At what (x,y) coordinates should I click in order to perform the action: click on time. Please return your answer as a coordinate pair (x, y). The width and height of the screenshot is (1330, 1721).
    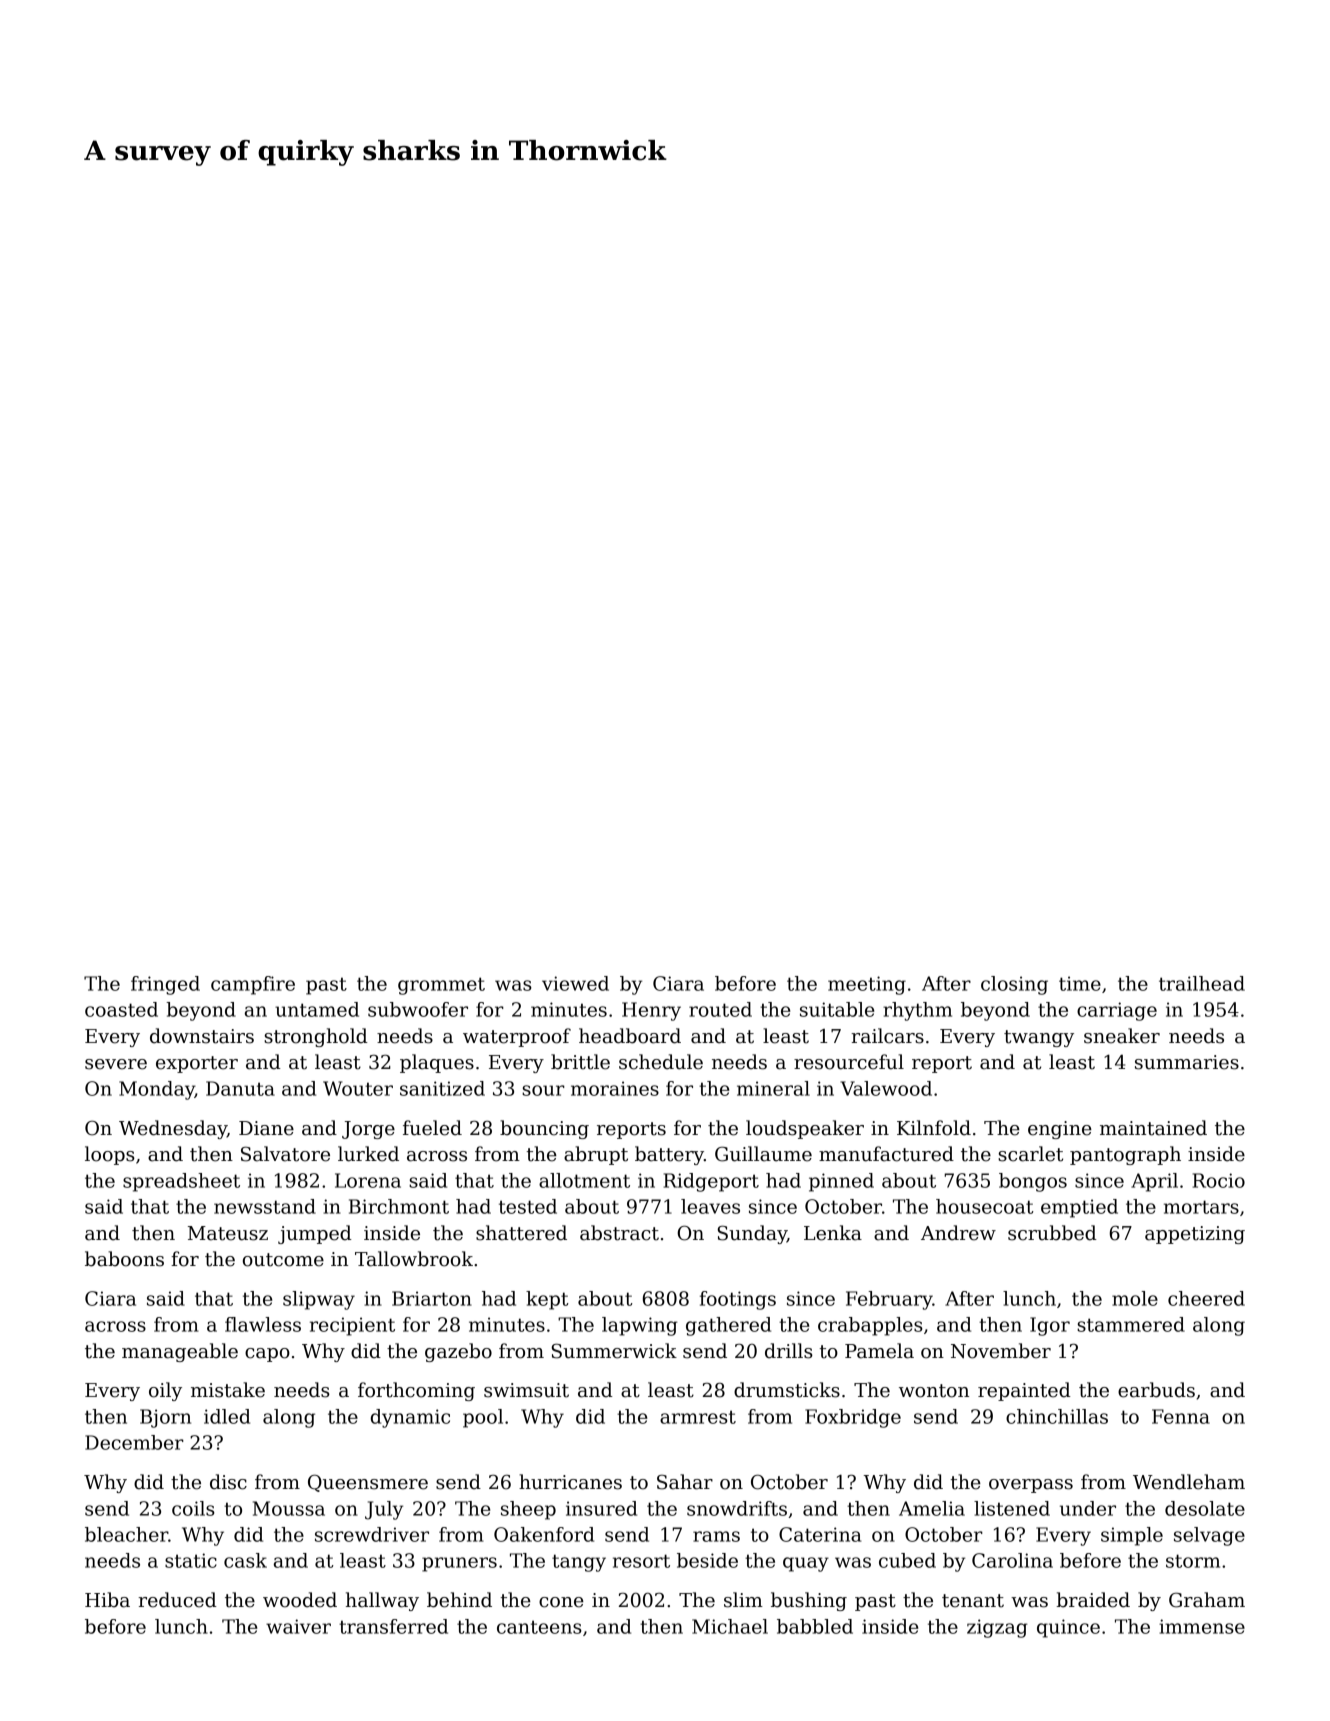
    Looking at the image, I should click on (1080, 983).
